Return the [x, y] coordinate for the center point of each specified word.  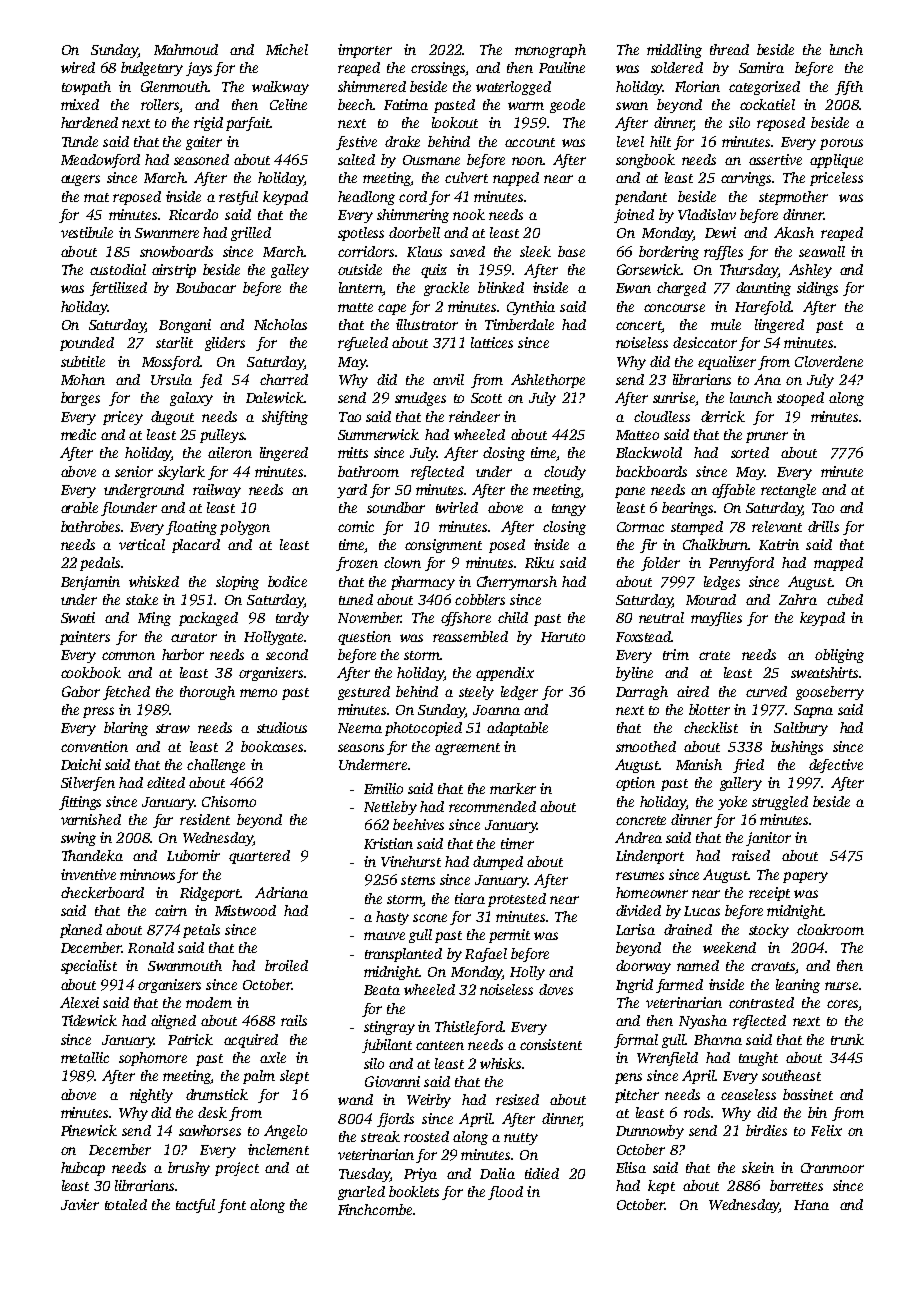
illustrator [427, 324]
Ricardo [193, 214]
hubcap [83, 1169]
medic [78, 434]
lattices [492, 342]
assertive [775, 159]
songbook [645, 161]
